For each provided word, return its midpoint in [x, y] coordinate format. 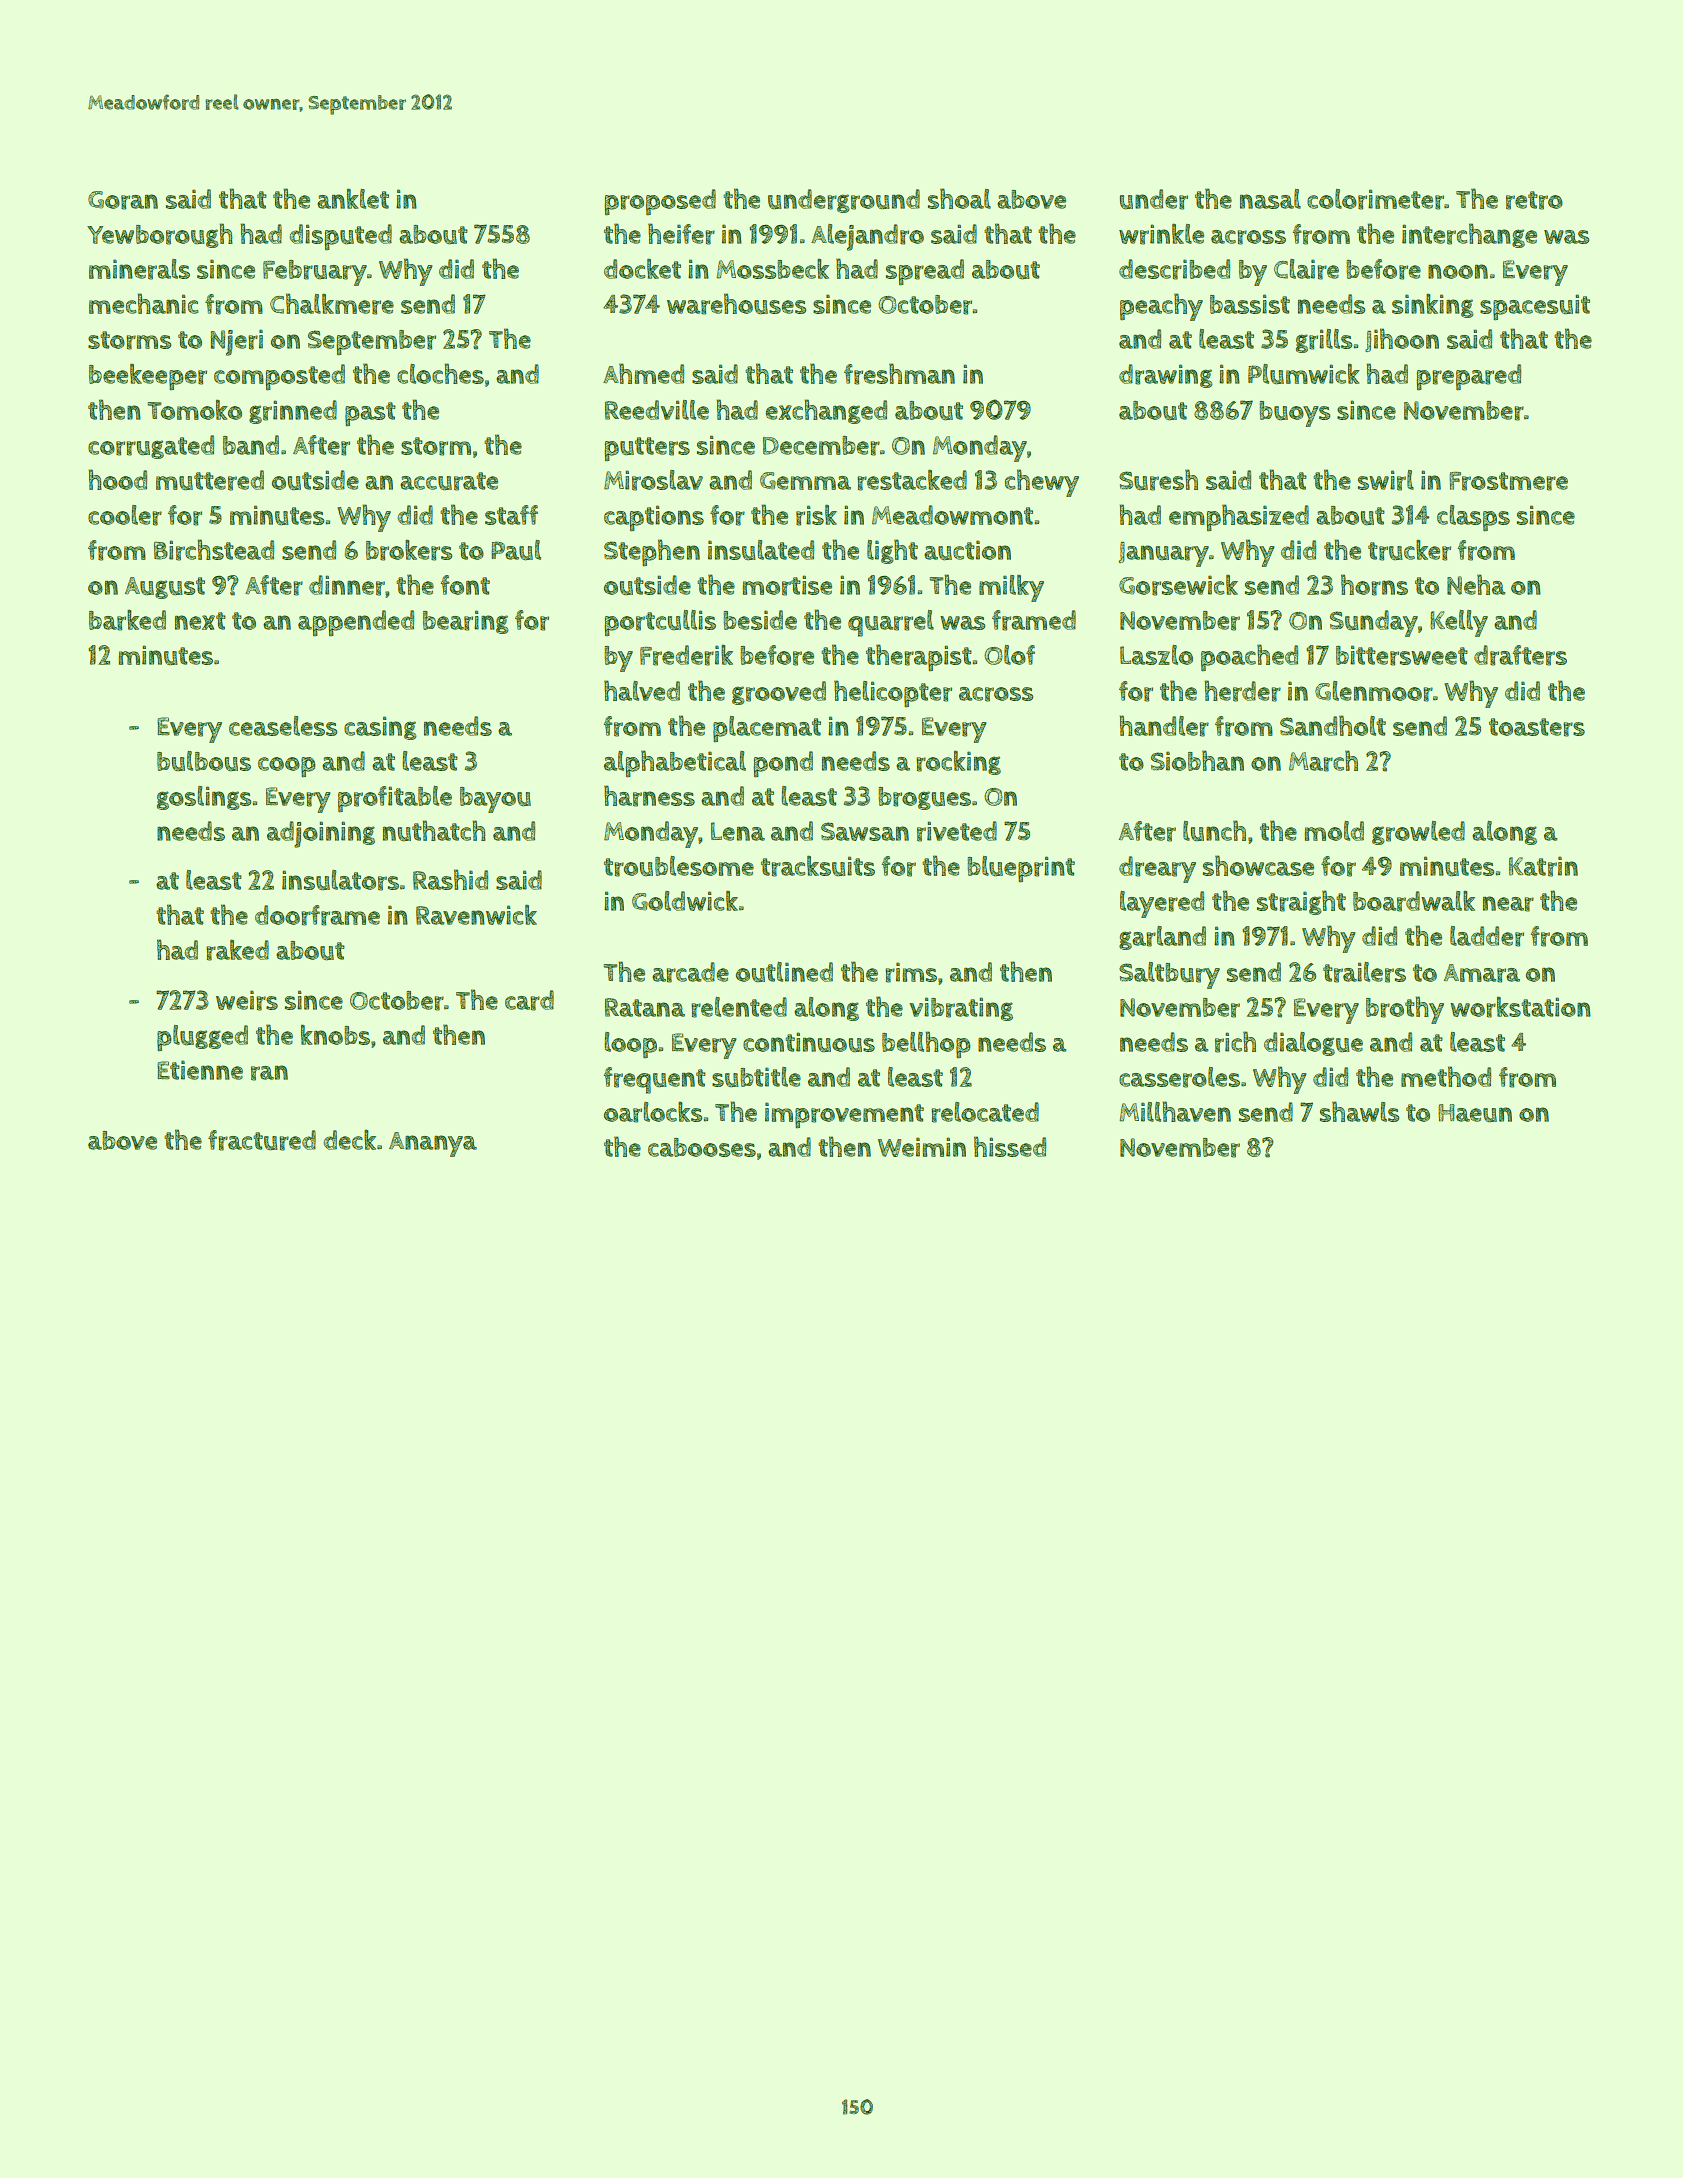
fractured [262, 1140]
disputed [340, 237]
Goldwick [685, 901]
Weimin [922, 1147]
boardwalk [1414, 901]
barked [127, 620]
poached [1249, 657]
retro [1534, 200]
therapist [919, 657]
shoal [959, 198]
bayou [495, 800]
